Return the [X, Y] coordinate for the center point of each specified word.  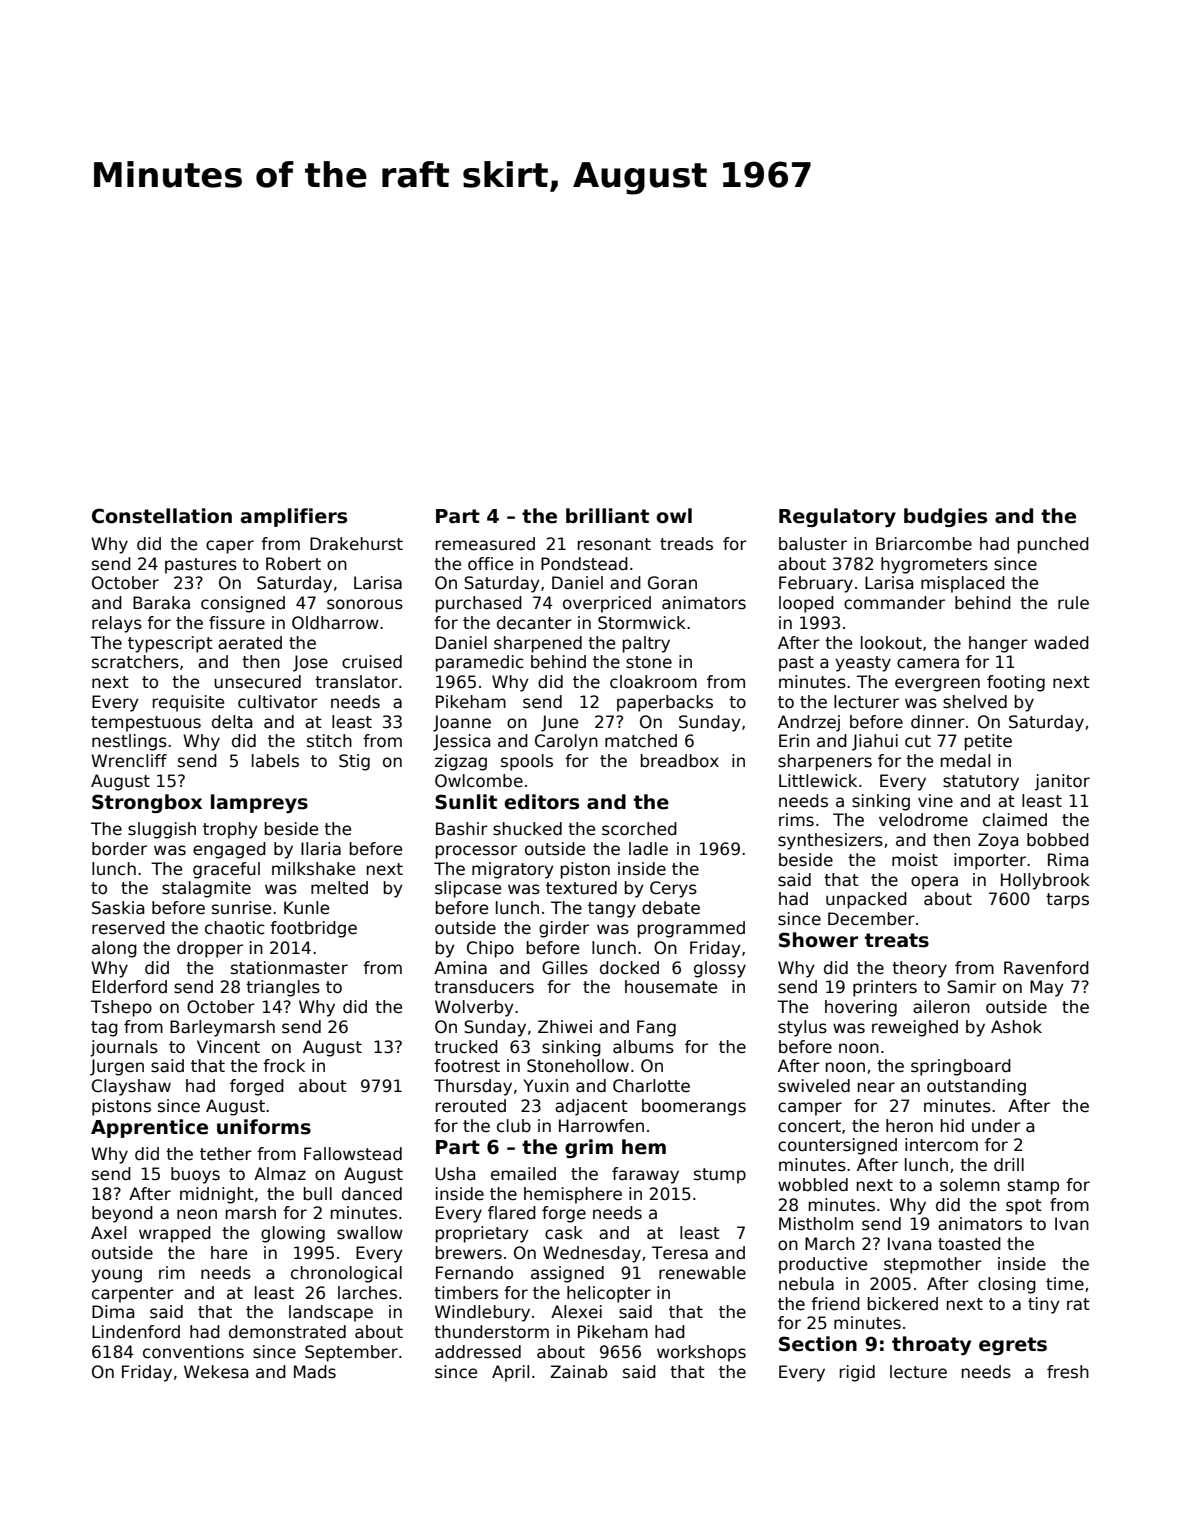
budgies [945, 517]
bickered [903, 1304]
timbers [466, 1293]
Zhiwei [565, 1026]
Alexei [576, 1312]
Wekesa [216, 1372]
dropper [210, 949]
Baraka [161, 603]
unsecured [257, 682]
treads [686, 544]
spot [1024, 1207]
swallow [370, 1233]
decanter [534, 623]
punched [1053, 545]
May [1047, 988]
